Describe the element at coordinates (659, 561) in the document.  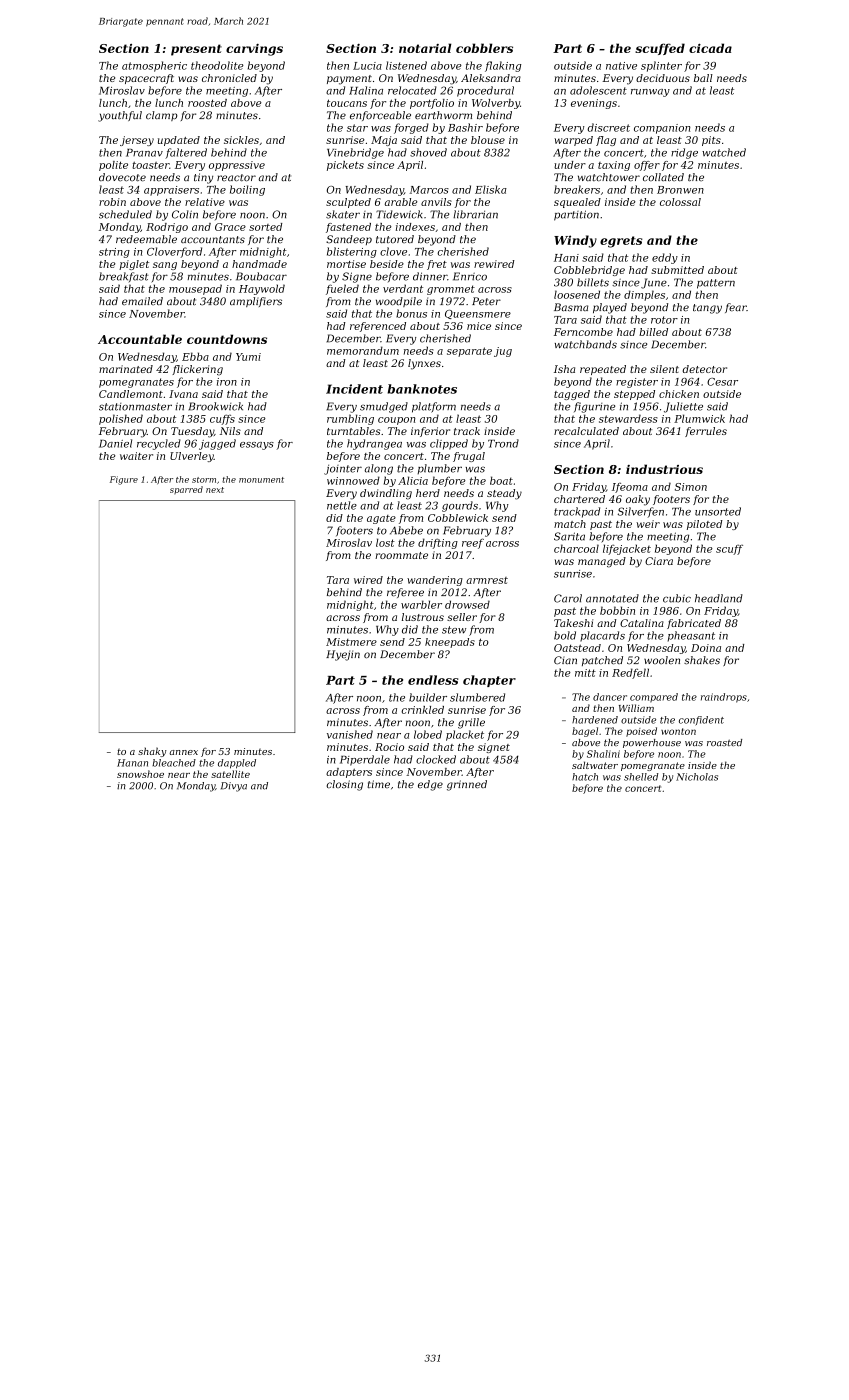
I see `Ciara` at that location.
